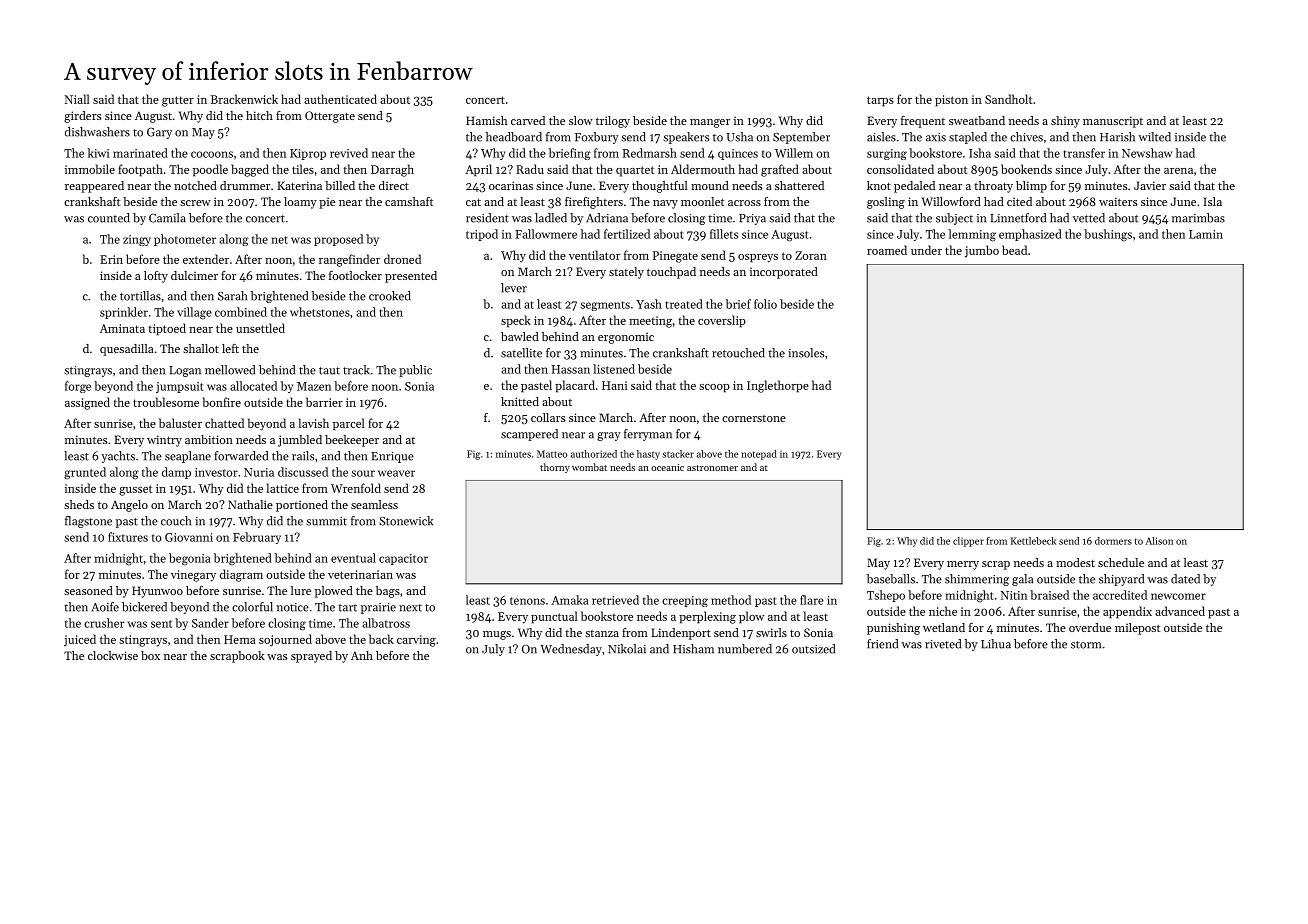 The width and height of the page is (1308, 924). Describe the element at coordinates (548, 417) in the page. I see `collars` at that location.
